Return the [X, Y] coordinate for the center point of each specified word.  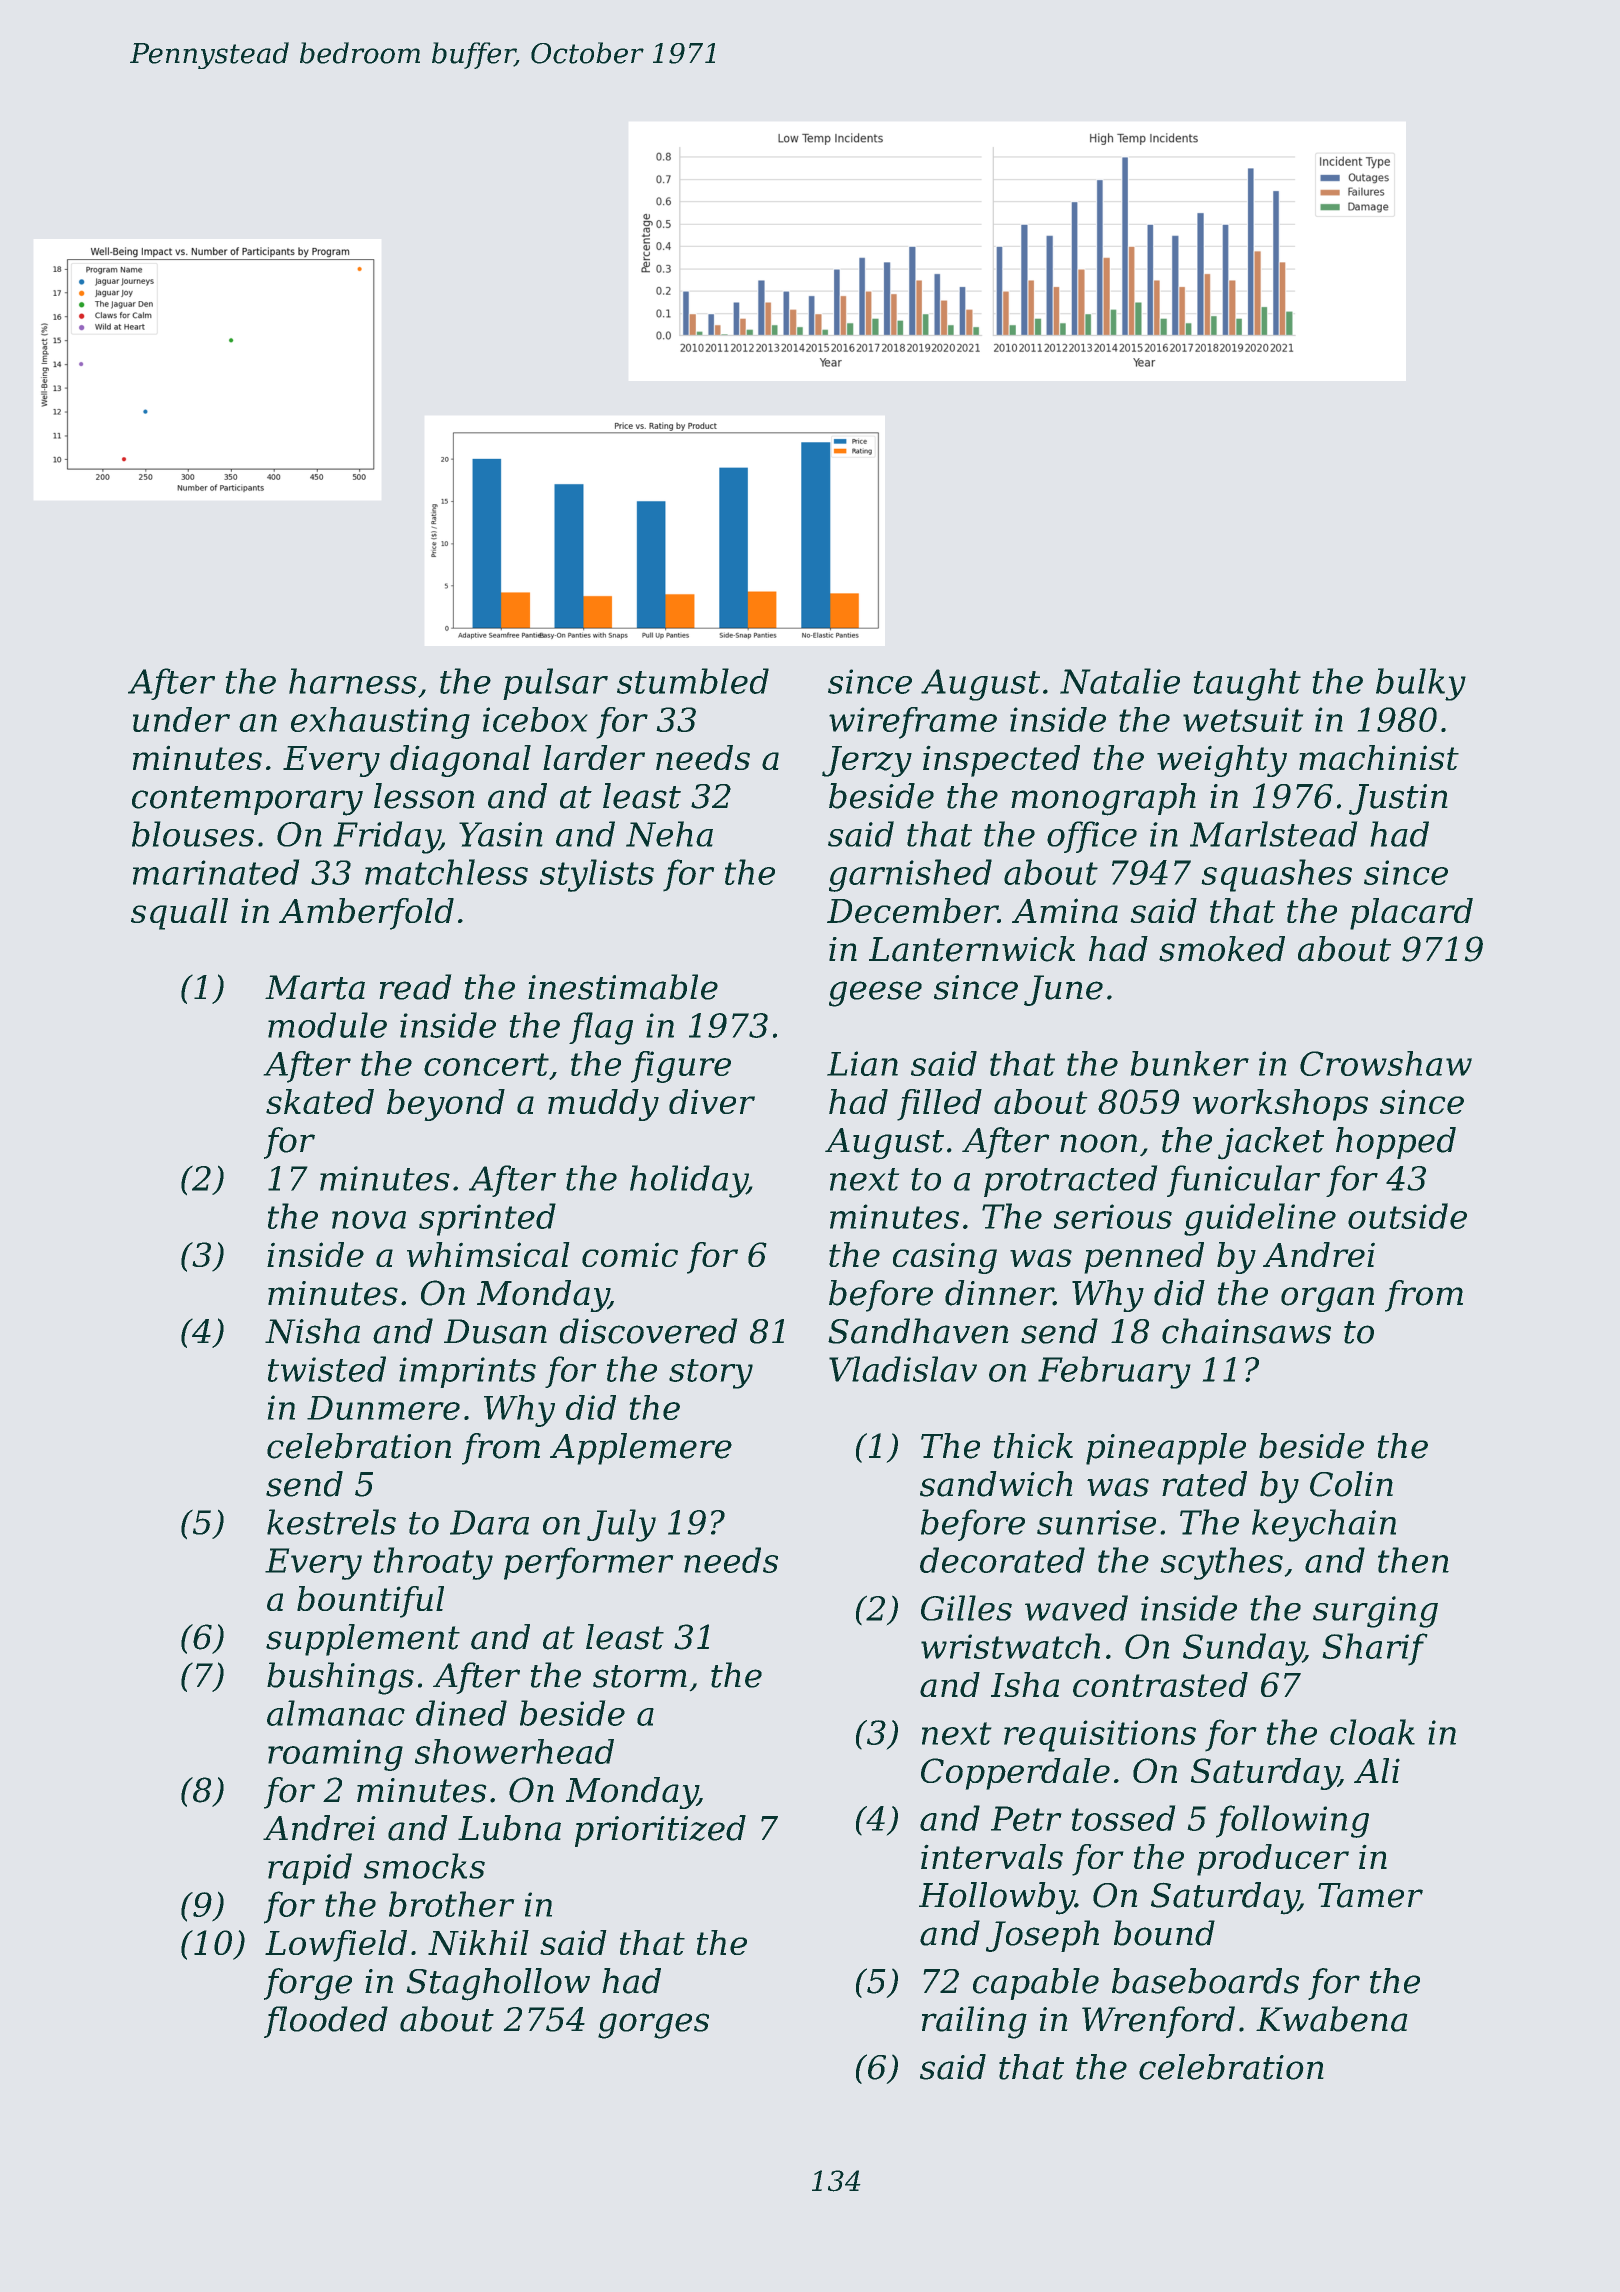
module [327, 1025]
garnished [910, 875]
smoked [1222, 949]
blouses [193, 834]
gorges [653, 2026]
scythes [1221, 1563]
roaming [335, 1755]
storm [640, 1676]
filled [939, 1105]
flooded [326, 2022]
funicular [1243, 1181]
